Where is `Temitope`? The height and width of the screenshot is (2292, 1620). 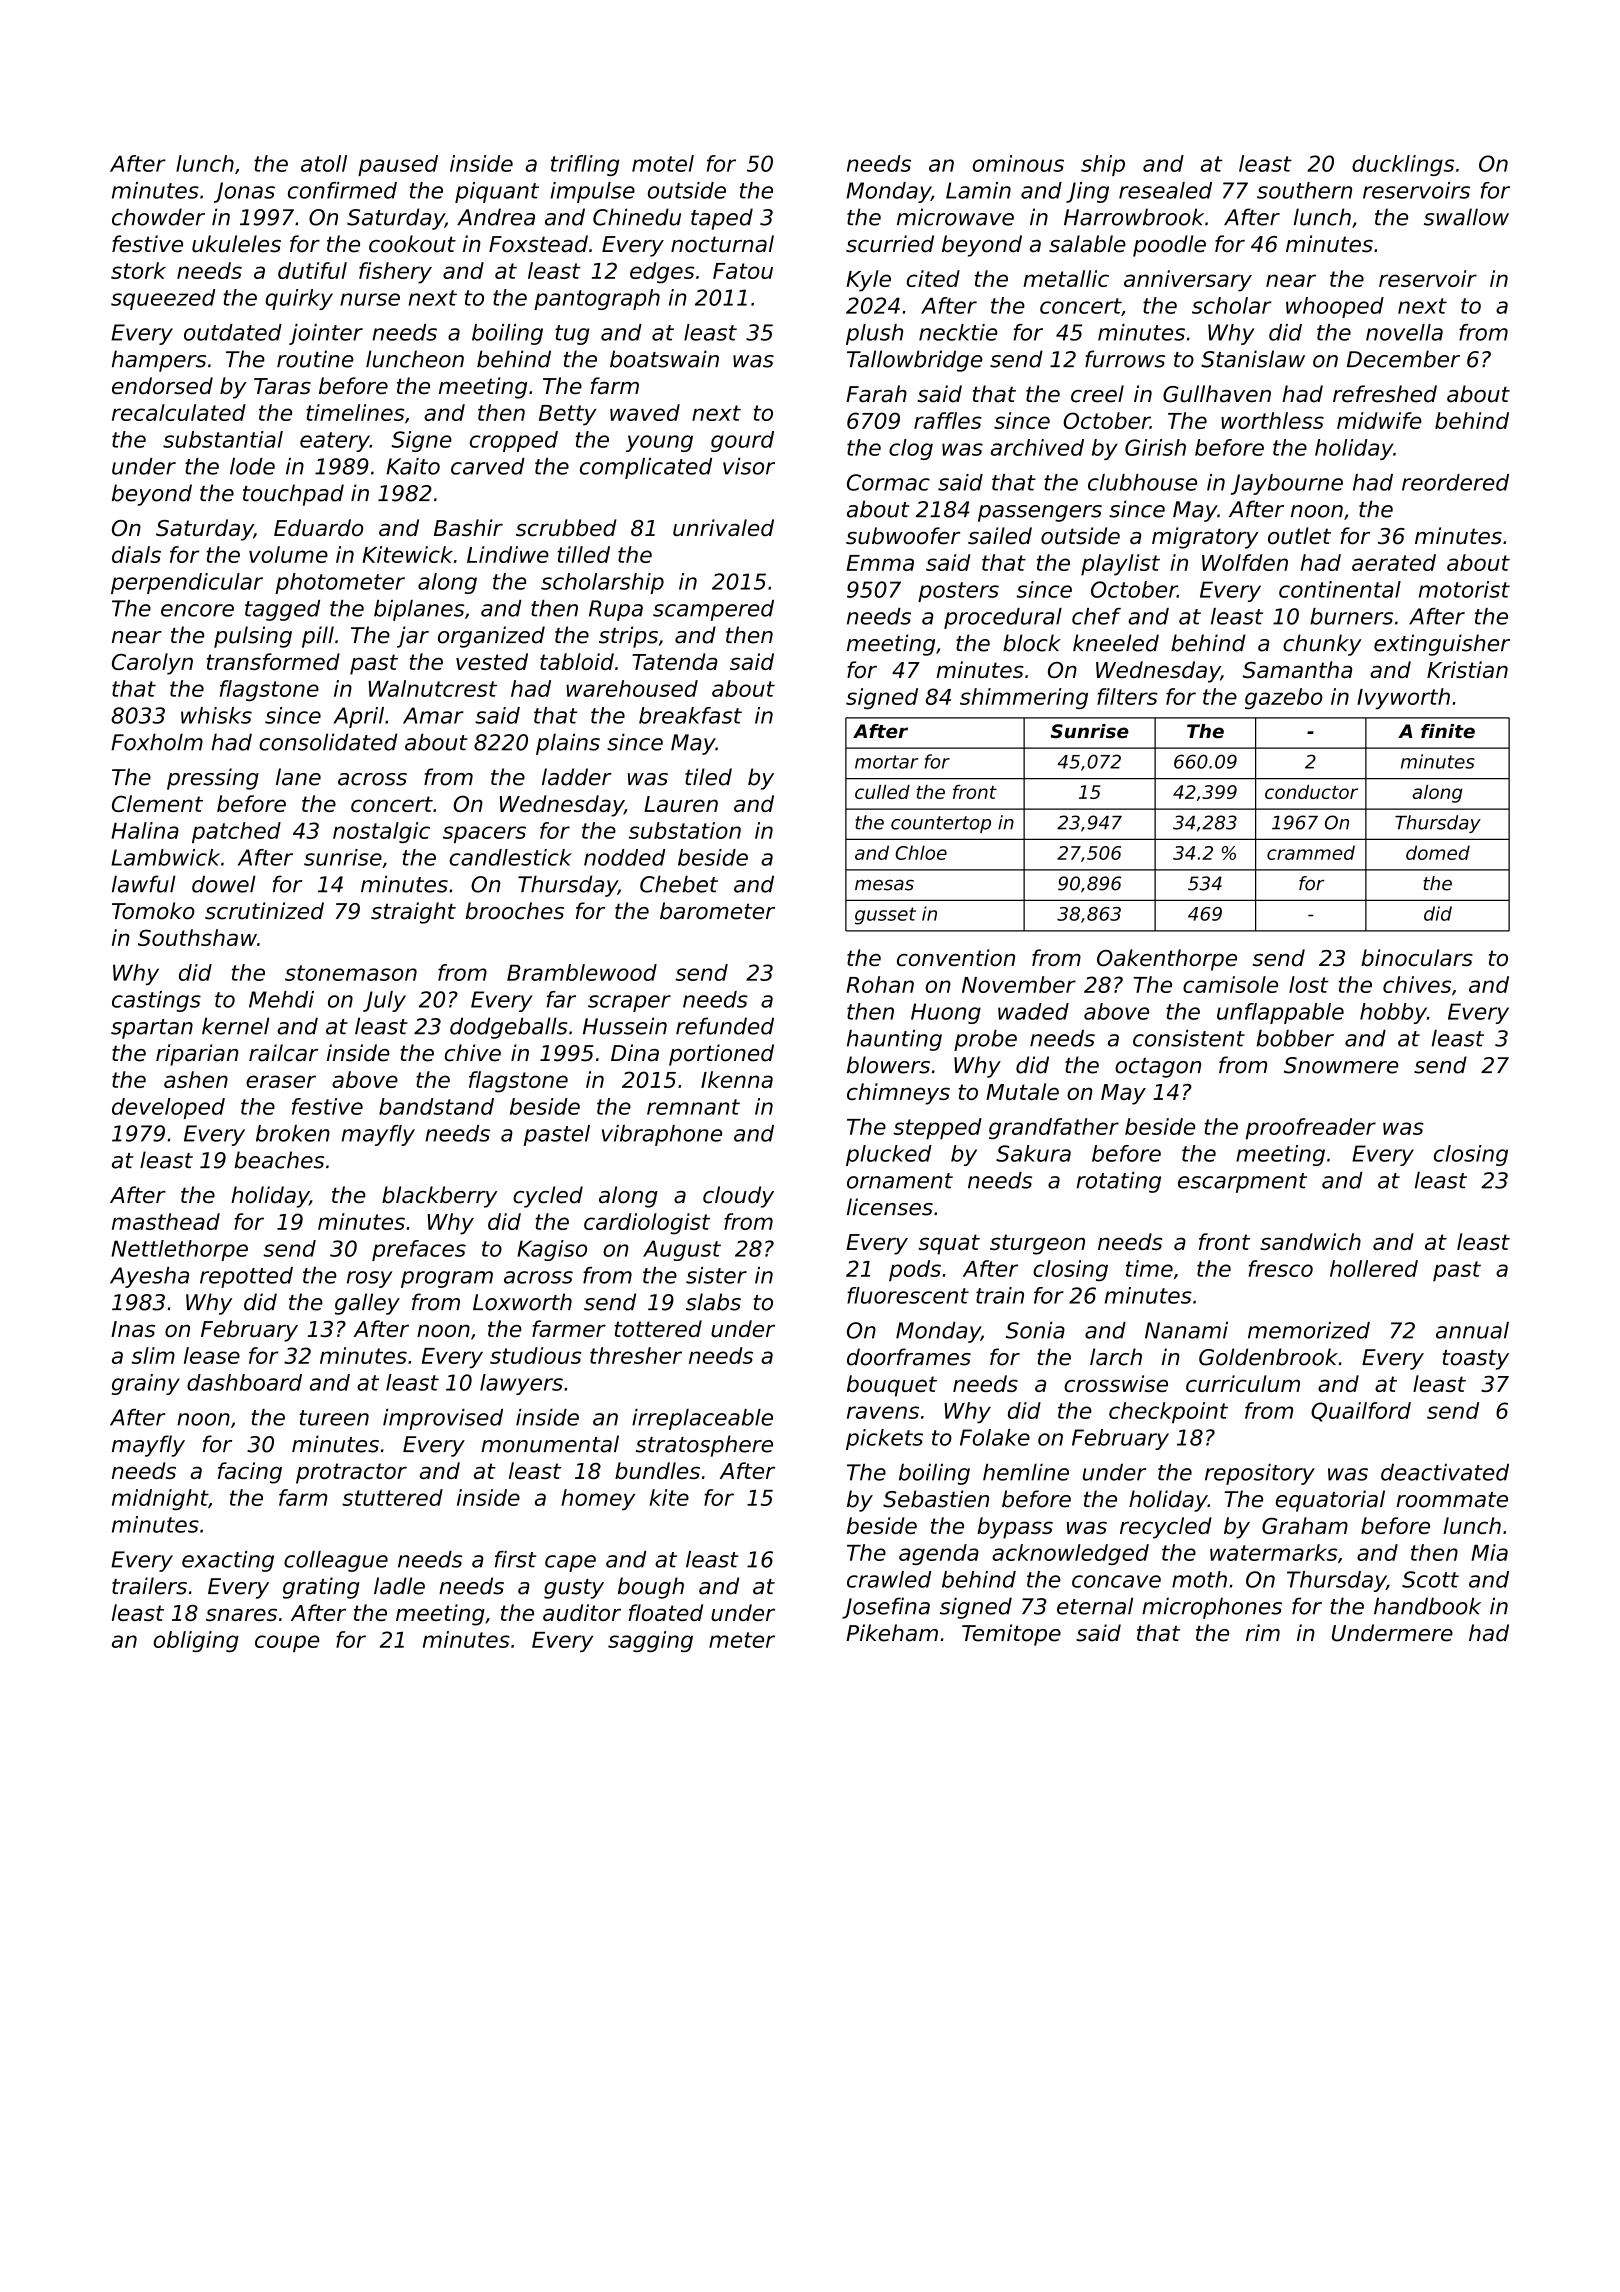
Temitope is located at coordinates (1011, 1635).
